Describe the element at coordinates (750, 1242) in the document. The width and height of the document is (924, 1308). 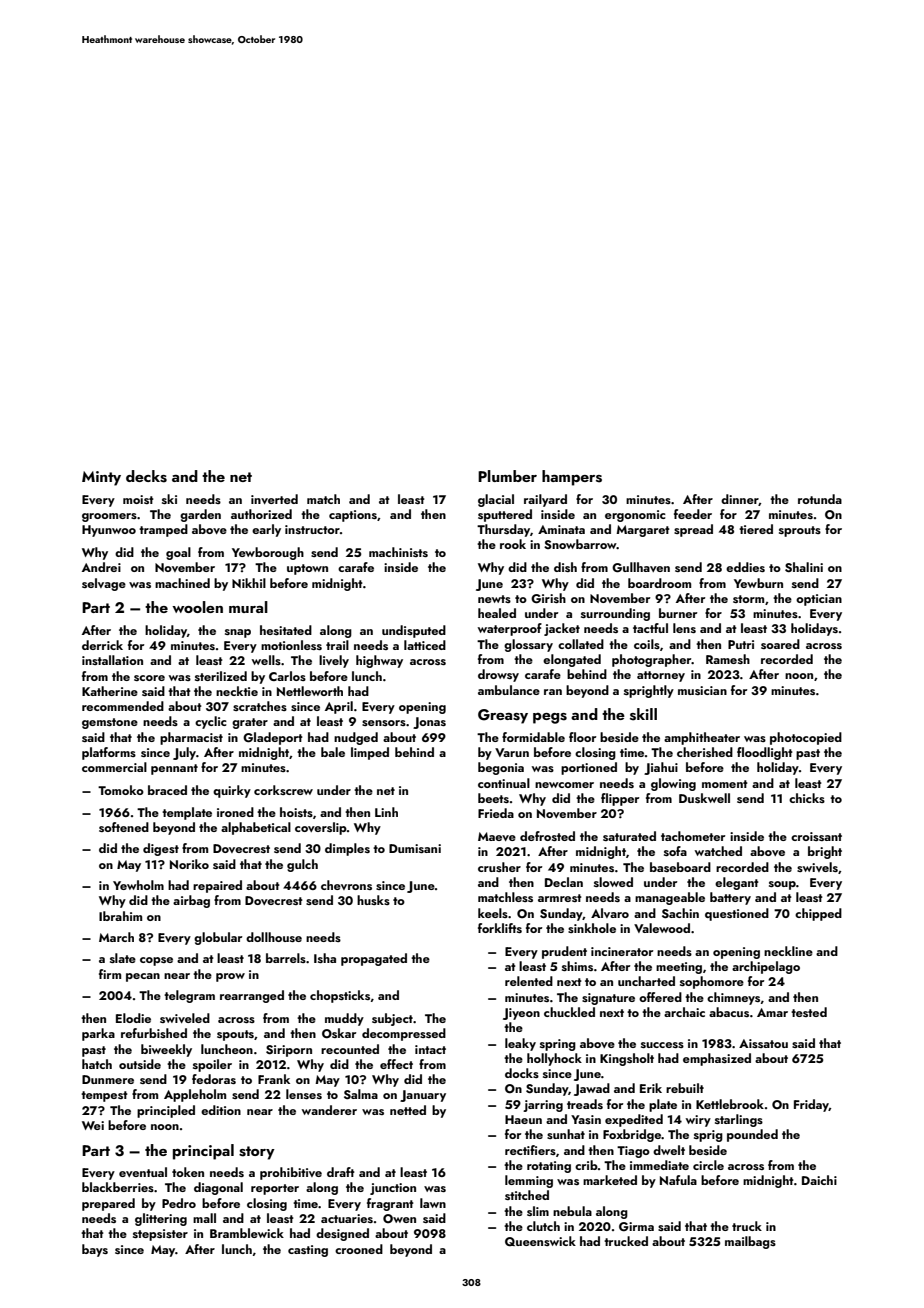
I see `mailbags` at that location.
